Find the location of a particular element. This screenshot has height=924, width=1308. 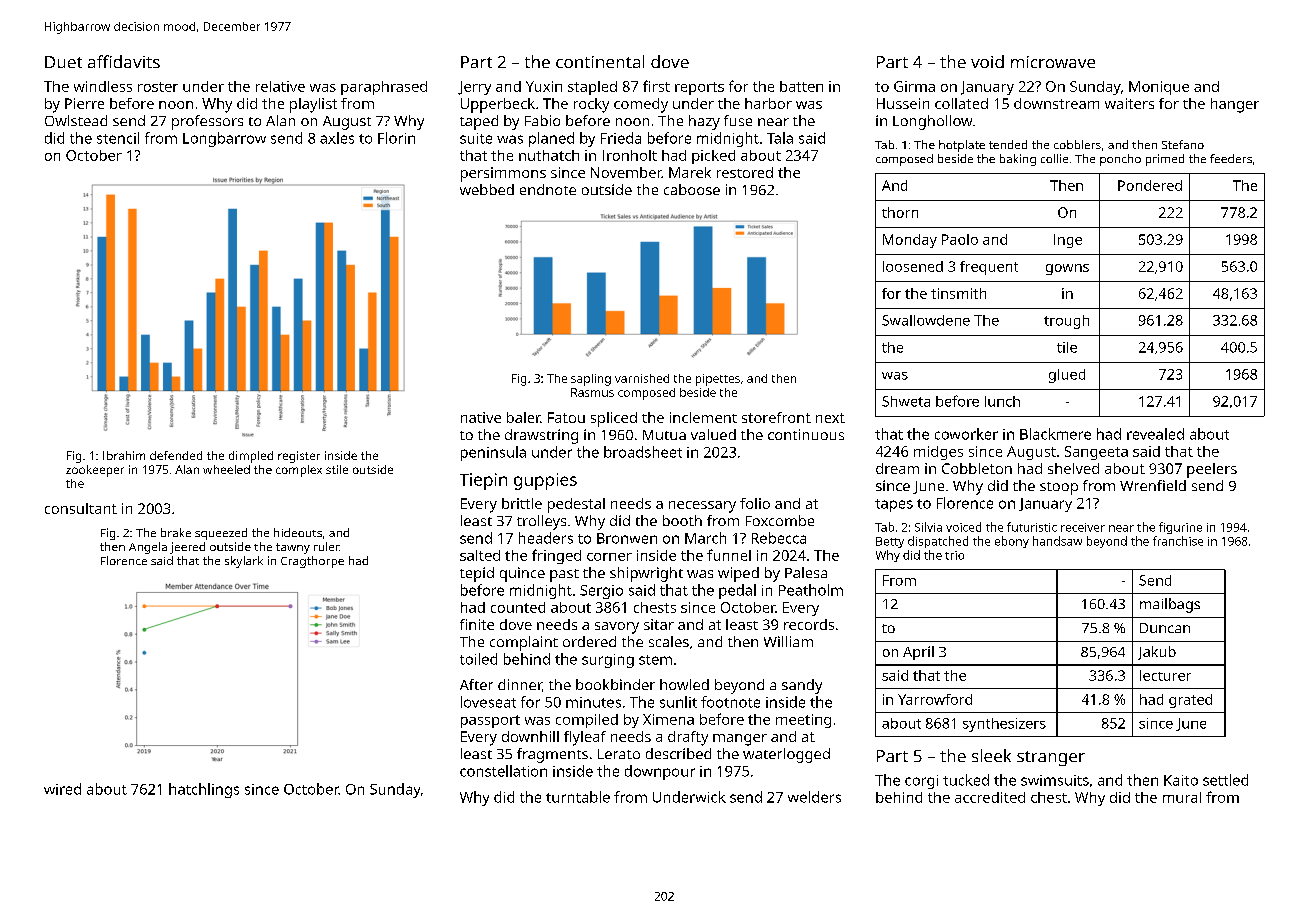

affidavits is located at coordinates (124, 61).
